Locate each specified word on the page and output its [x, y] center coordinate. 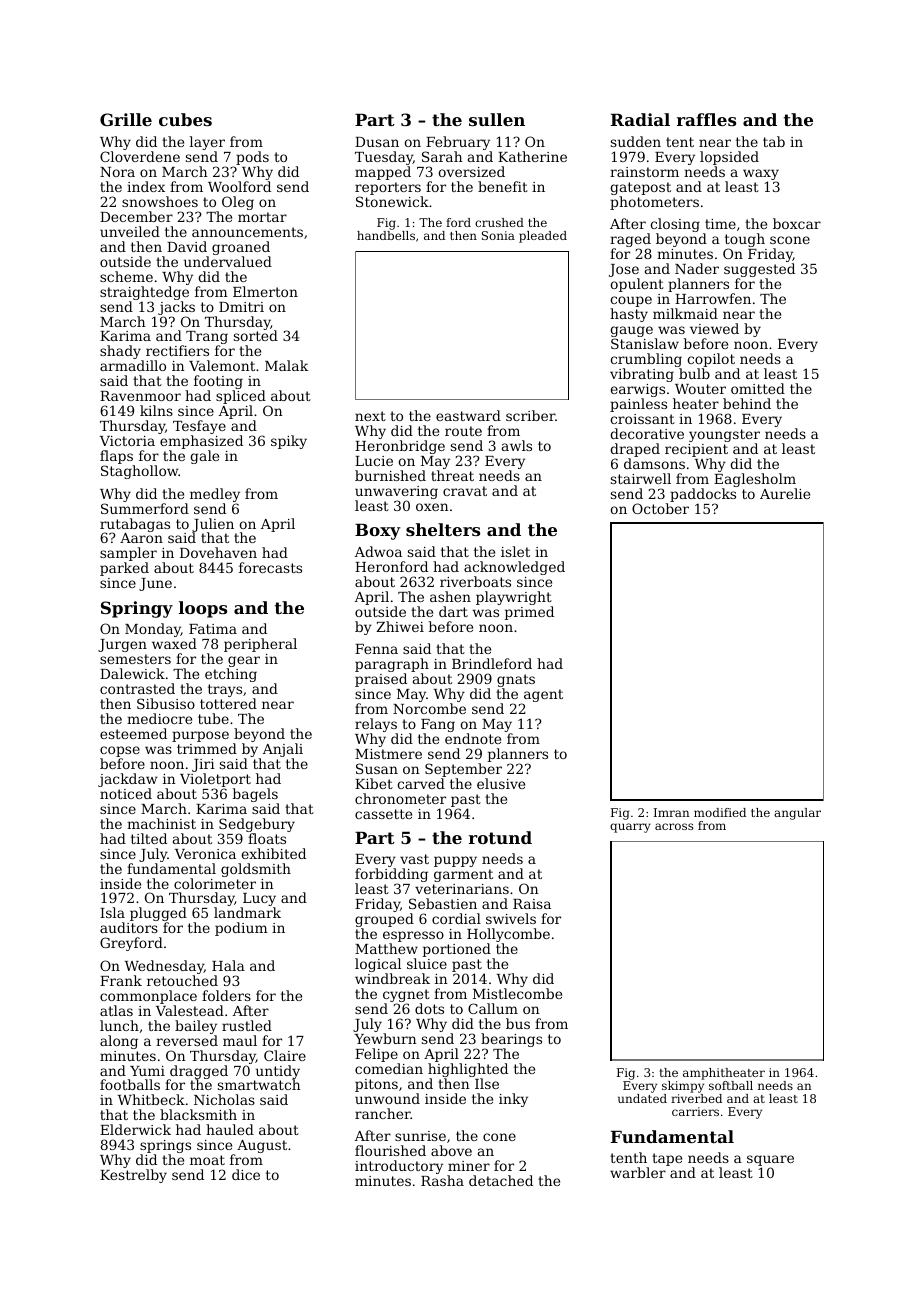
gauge [631, 331]
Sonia [498, 235]
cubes [185, 119]
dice [246, 1174]
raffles [706, 119]
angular [797, 814]
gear [244, 661]
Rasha [442, 1180]
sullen [497, 119]
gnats [516, 680]
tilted [149, 838]
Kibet [374, 783]
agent [543, 695]
